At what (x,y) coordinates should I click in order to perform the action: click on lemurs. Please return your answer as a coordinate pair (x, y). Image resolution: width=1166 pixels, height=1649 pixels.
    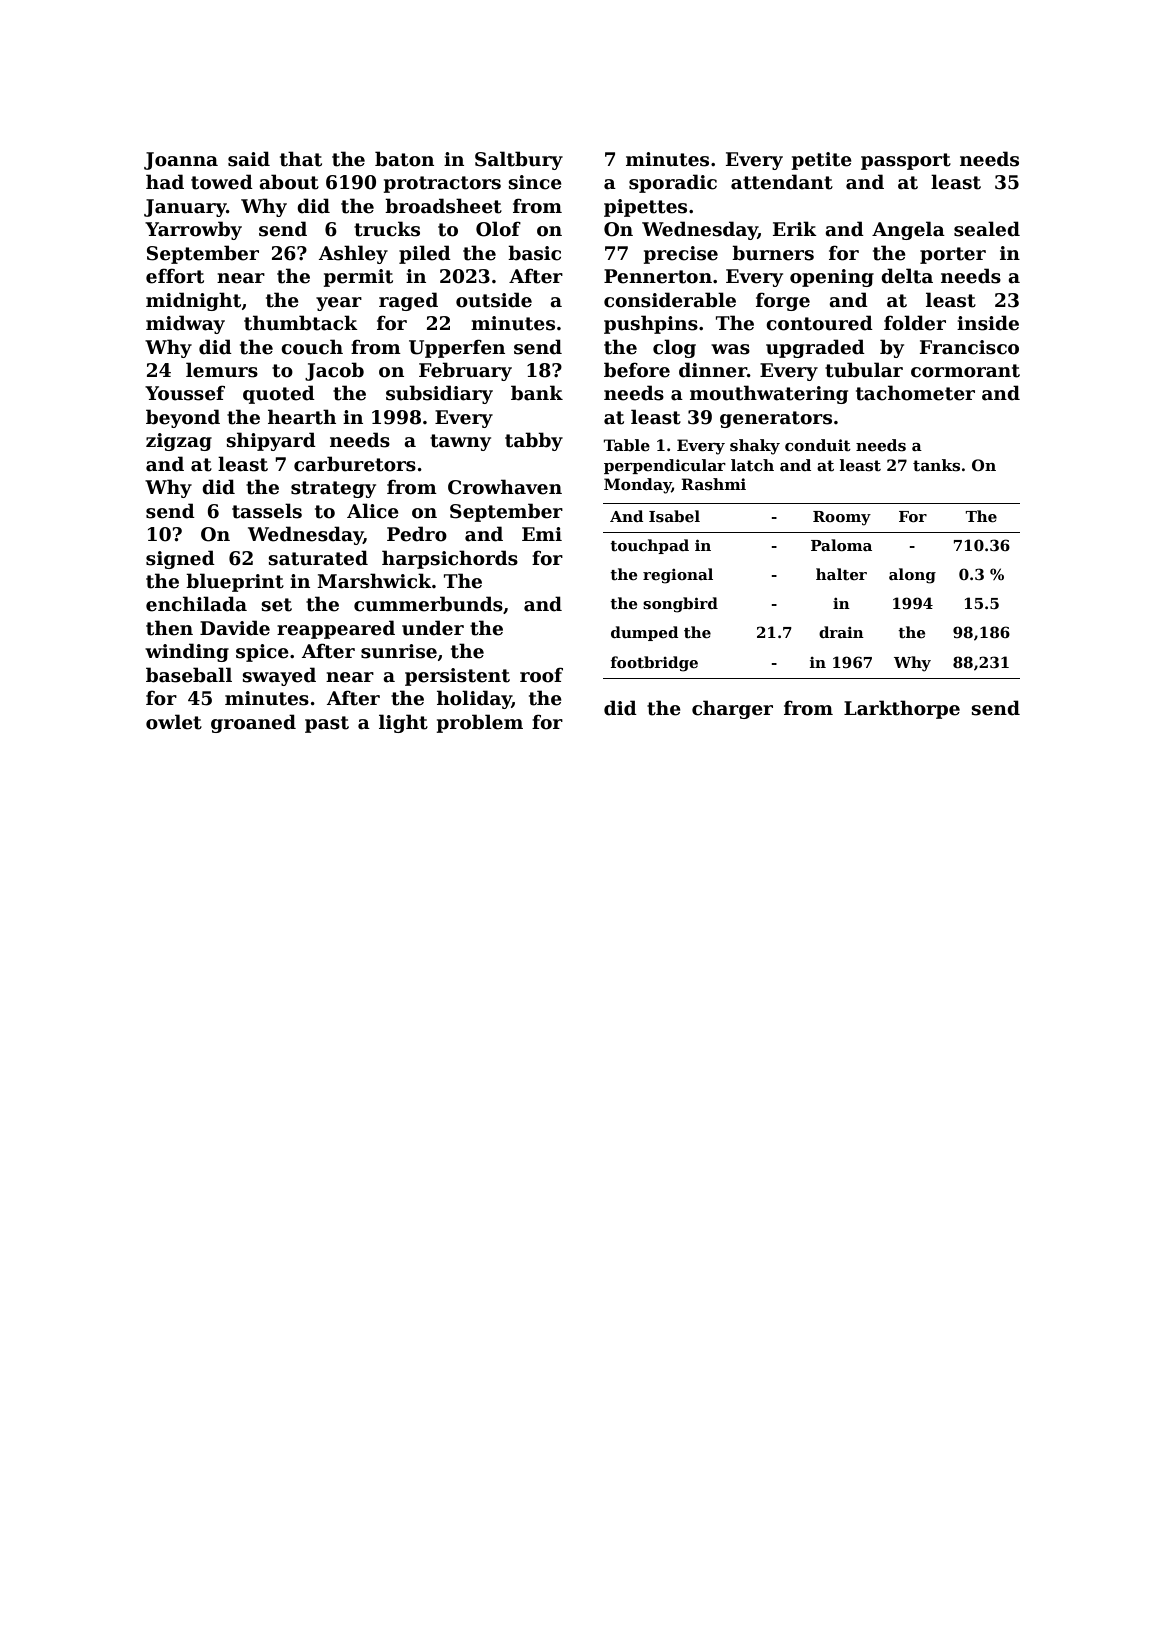
    Looking at the image, I should click on (222, 370).
